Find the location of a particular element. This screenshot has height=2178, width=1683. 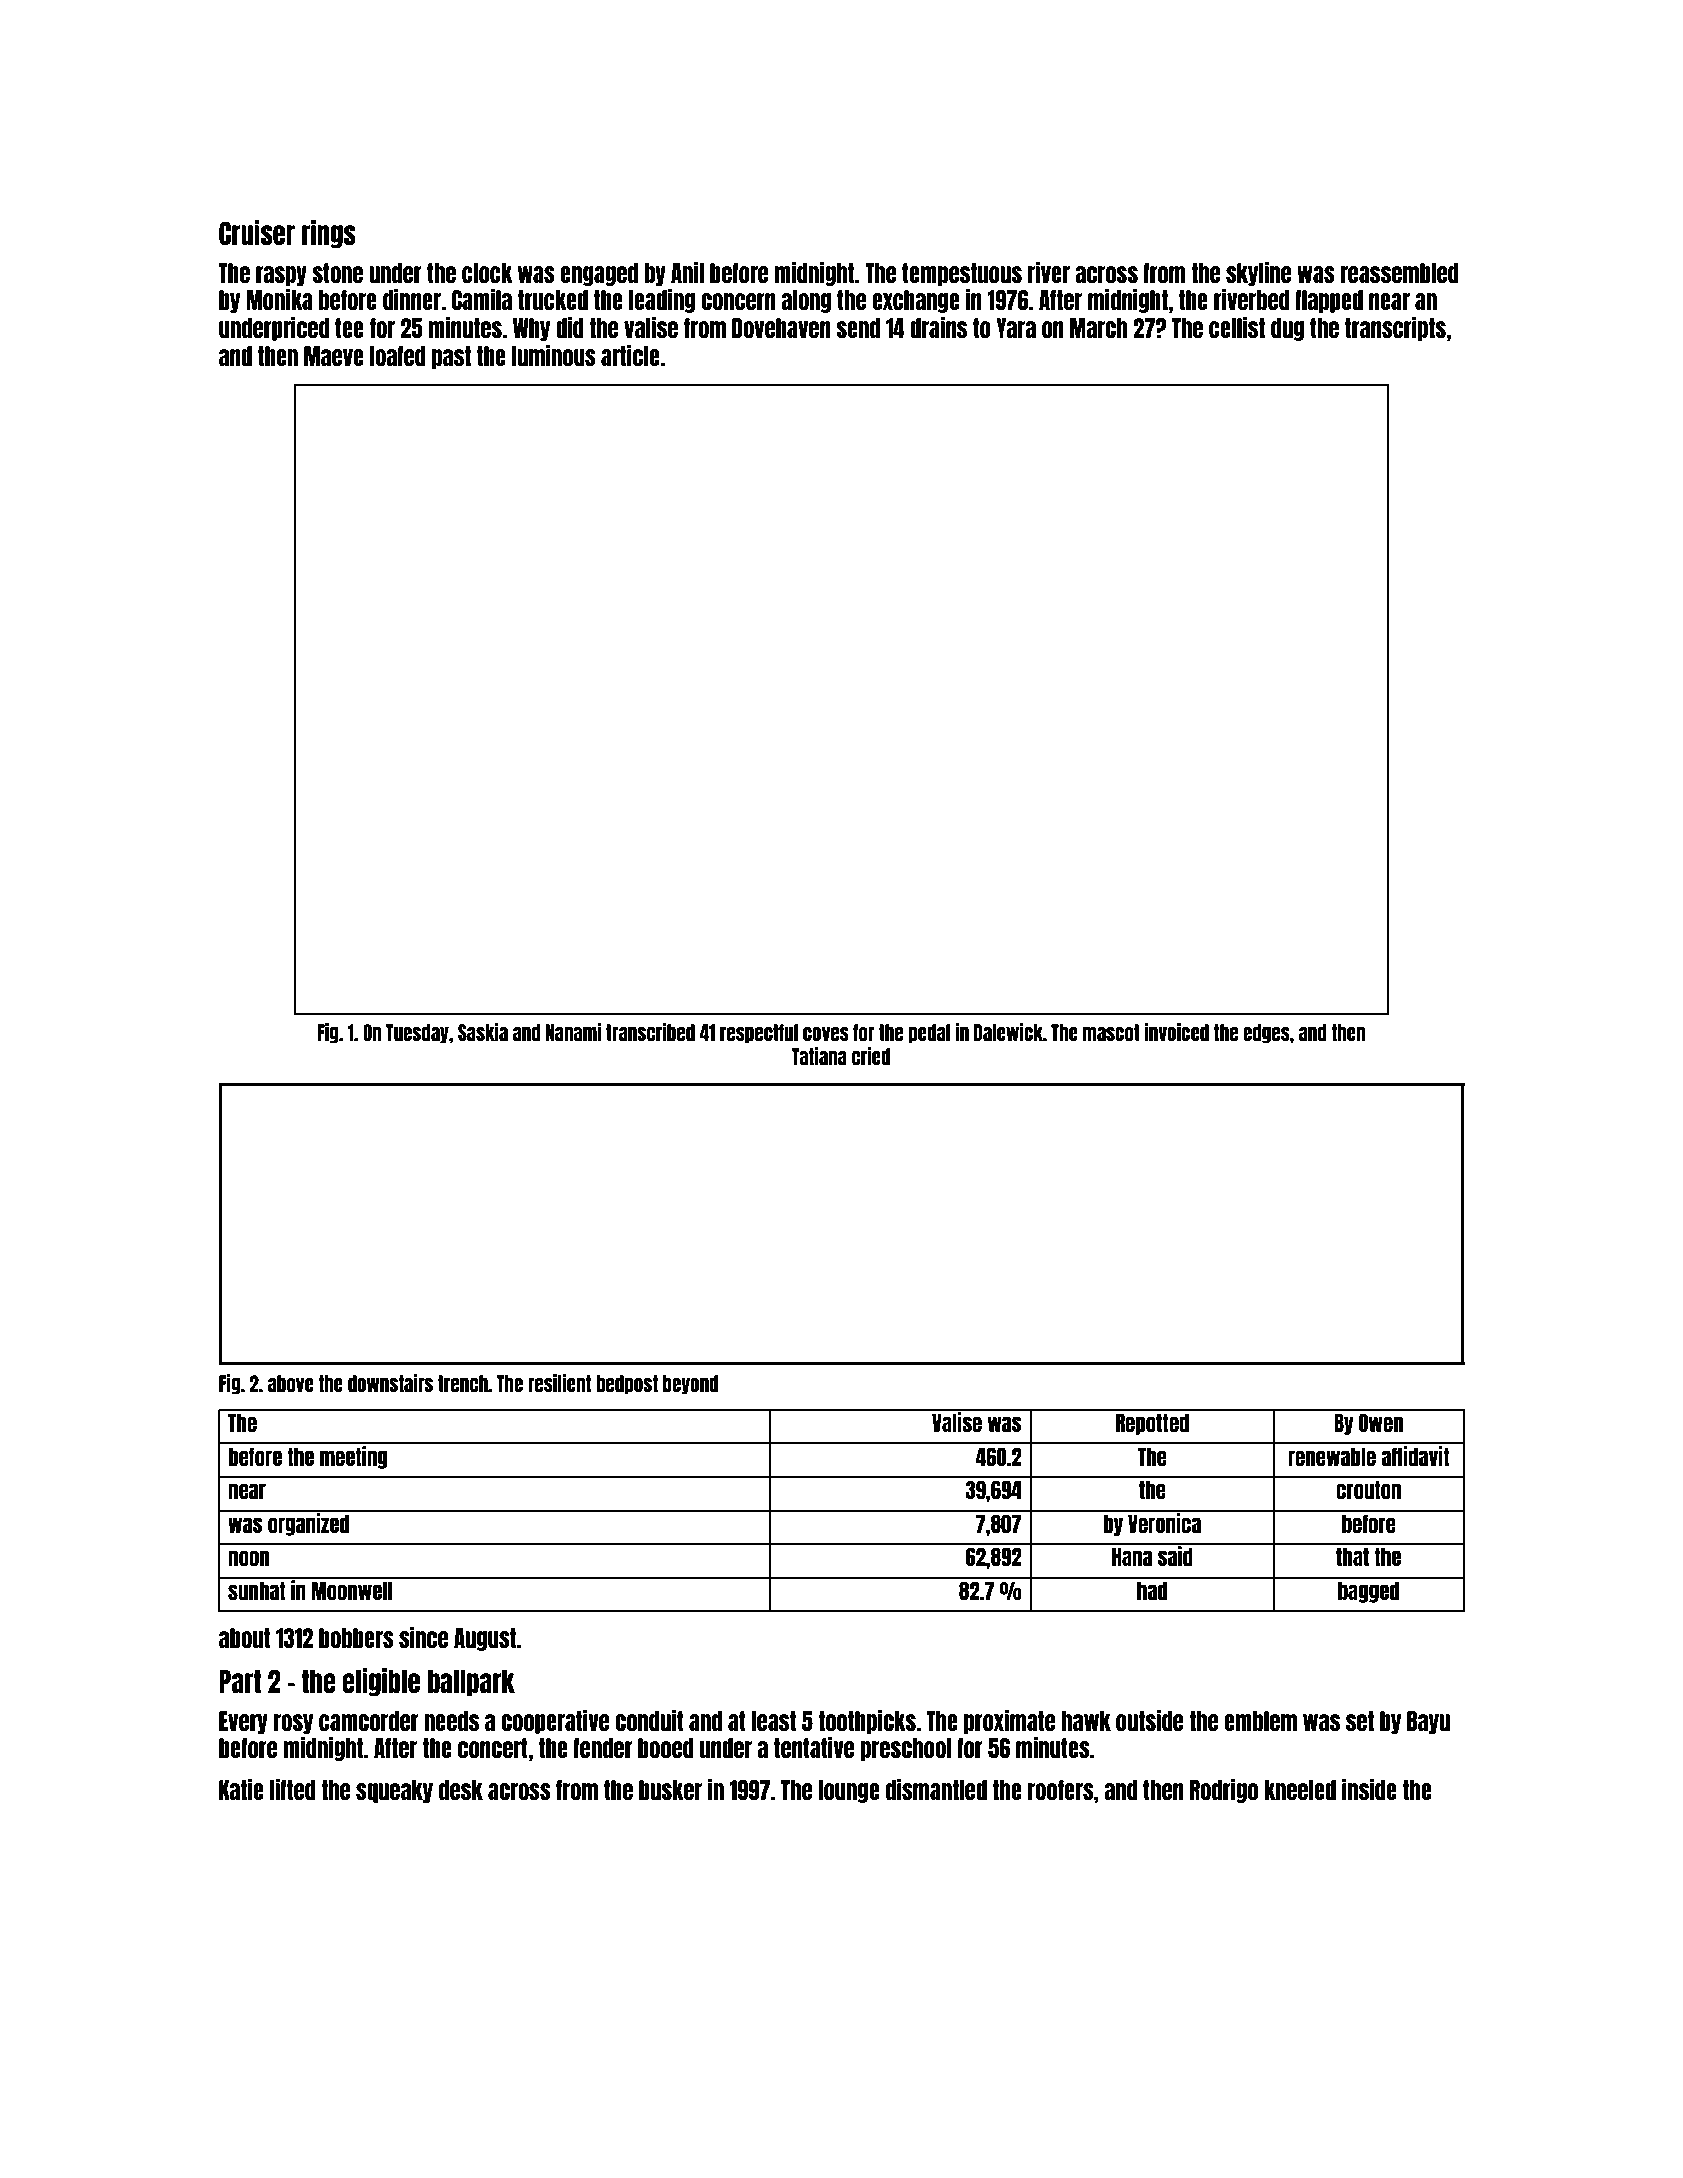

reassembled is located at coordinates (1399, 273).
